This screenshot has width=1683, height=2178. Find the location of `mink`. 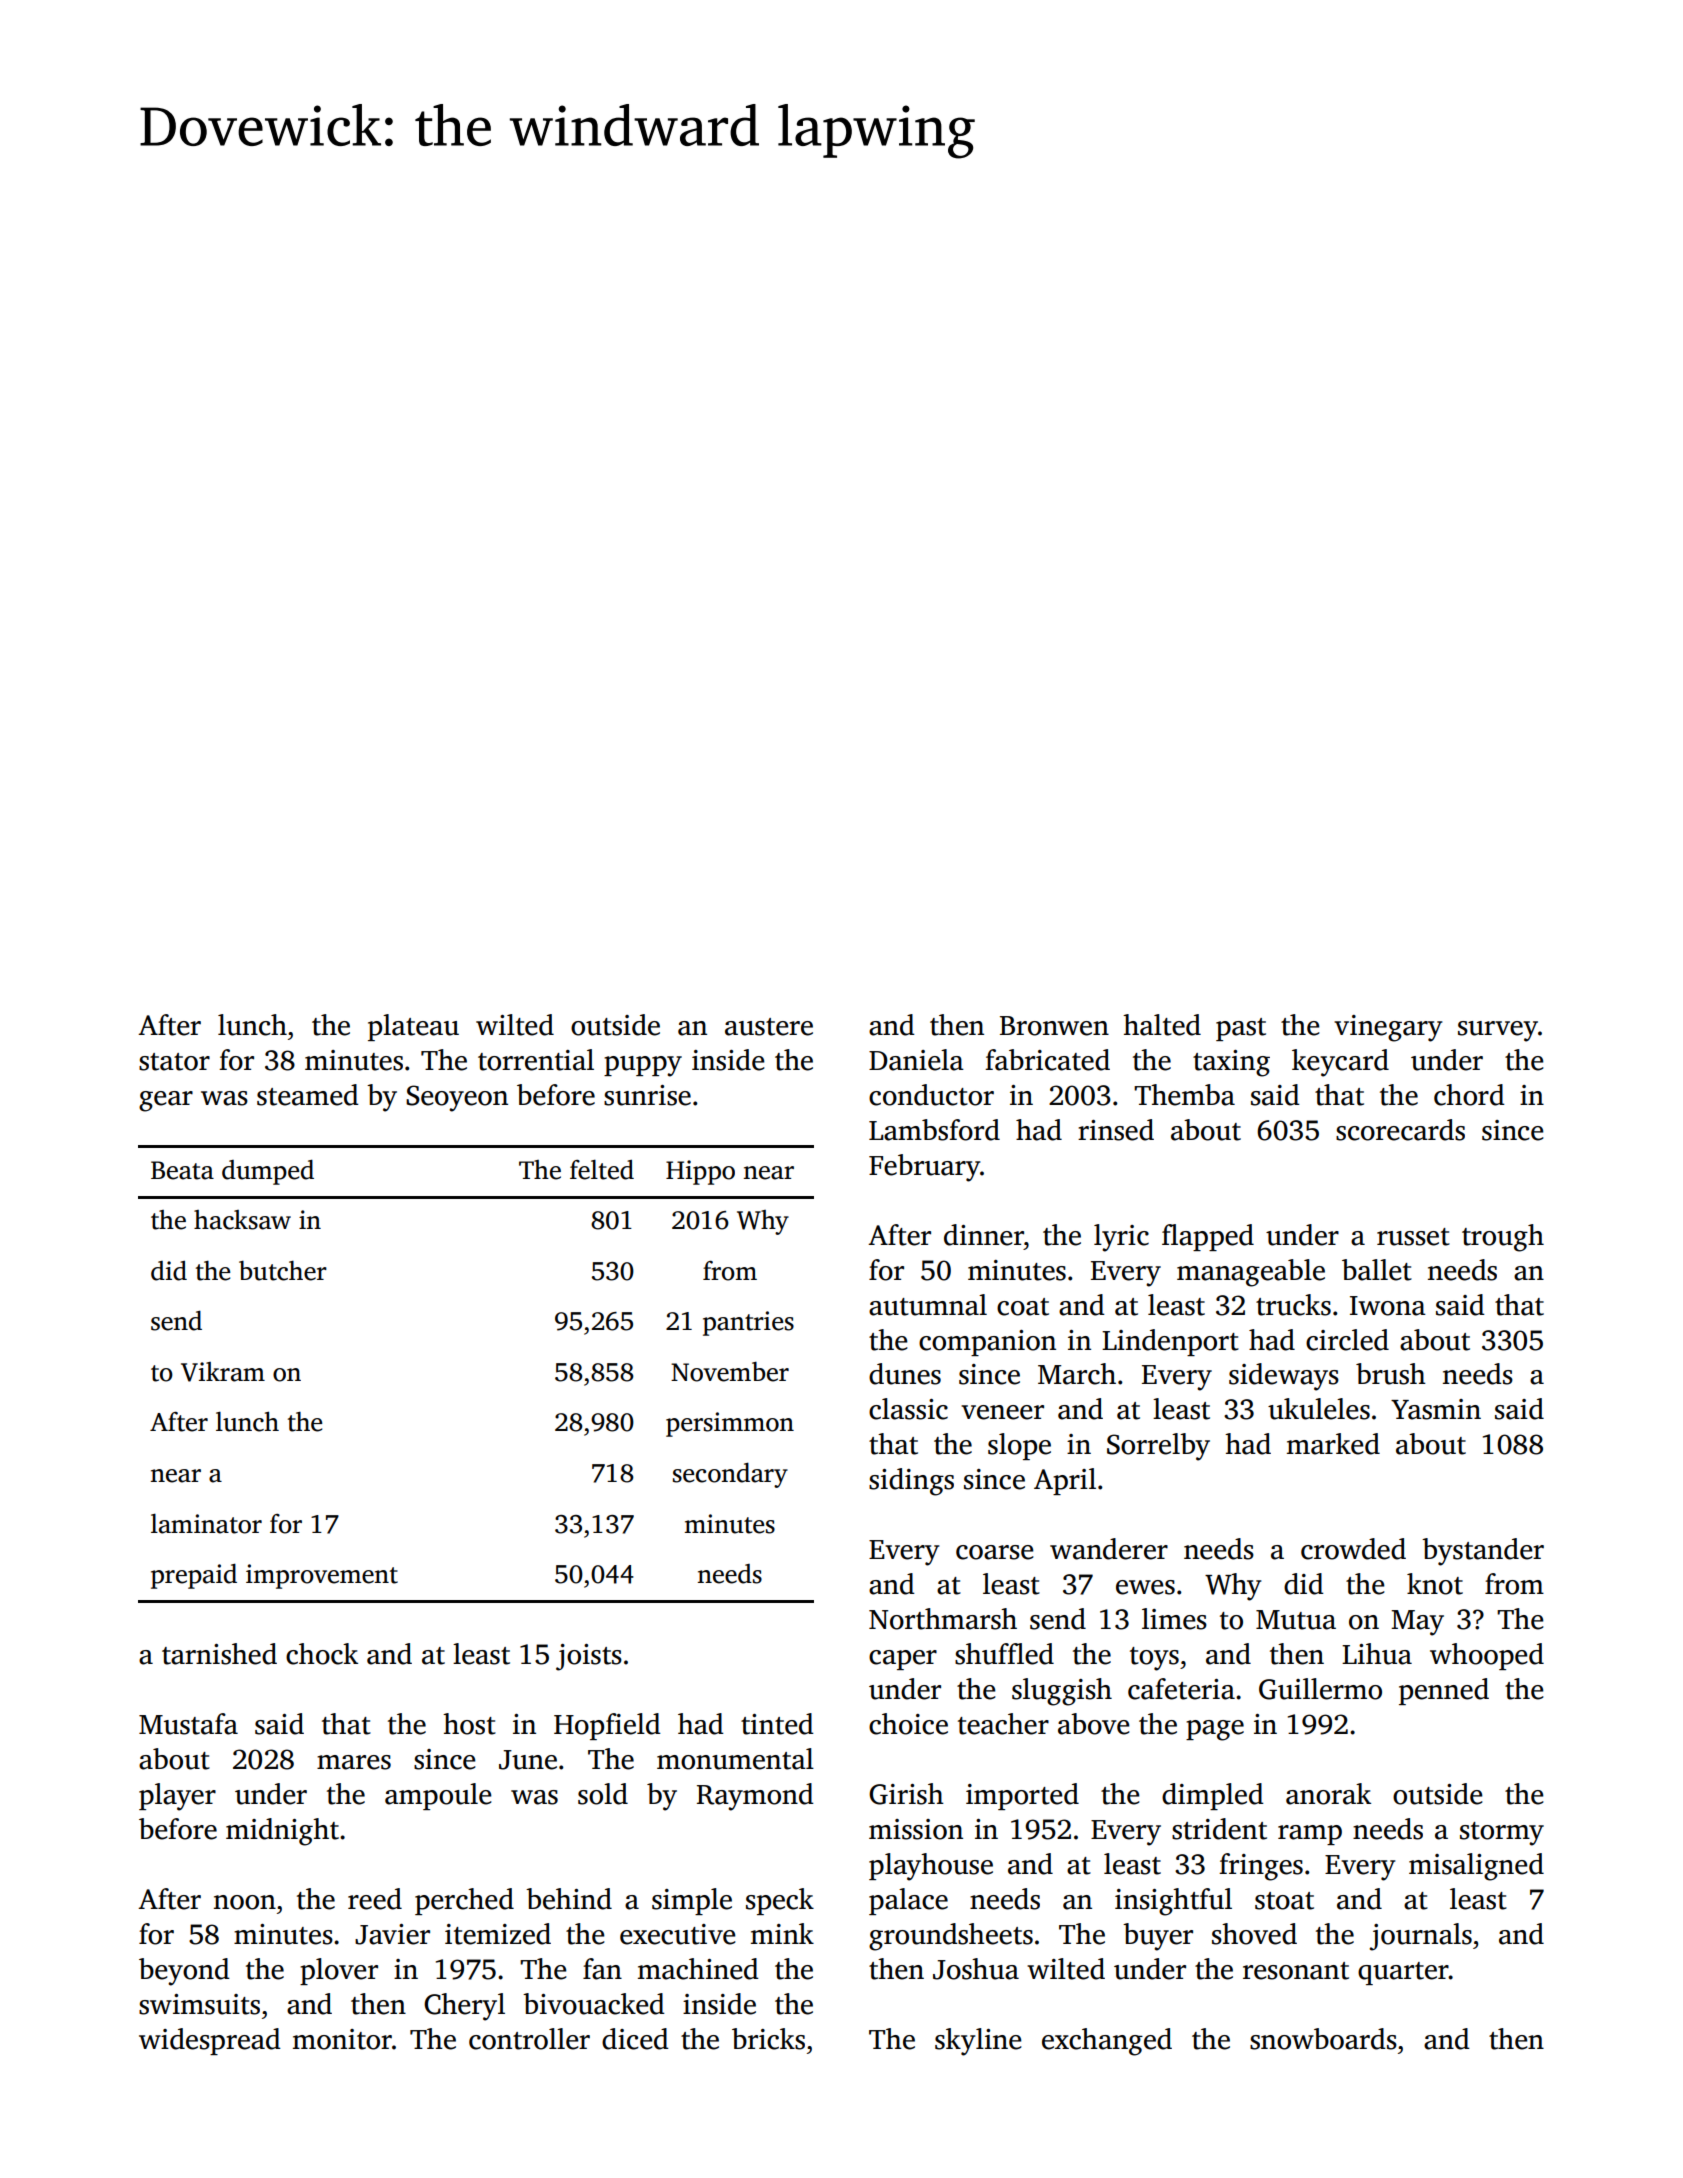

mink is located at coordinates (782, 1933).
